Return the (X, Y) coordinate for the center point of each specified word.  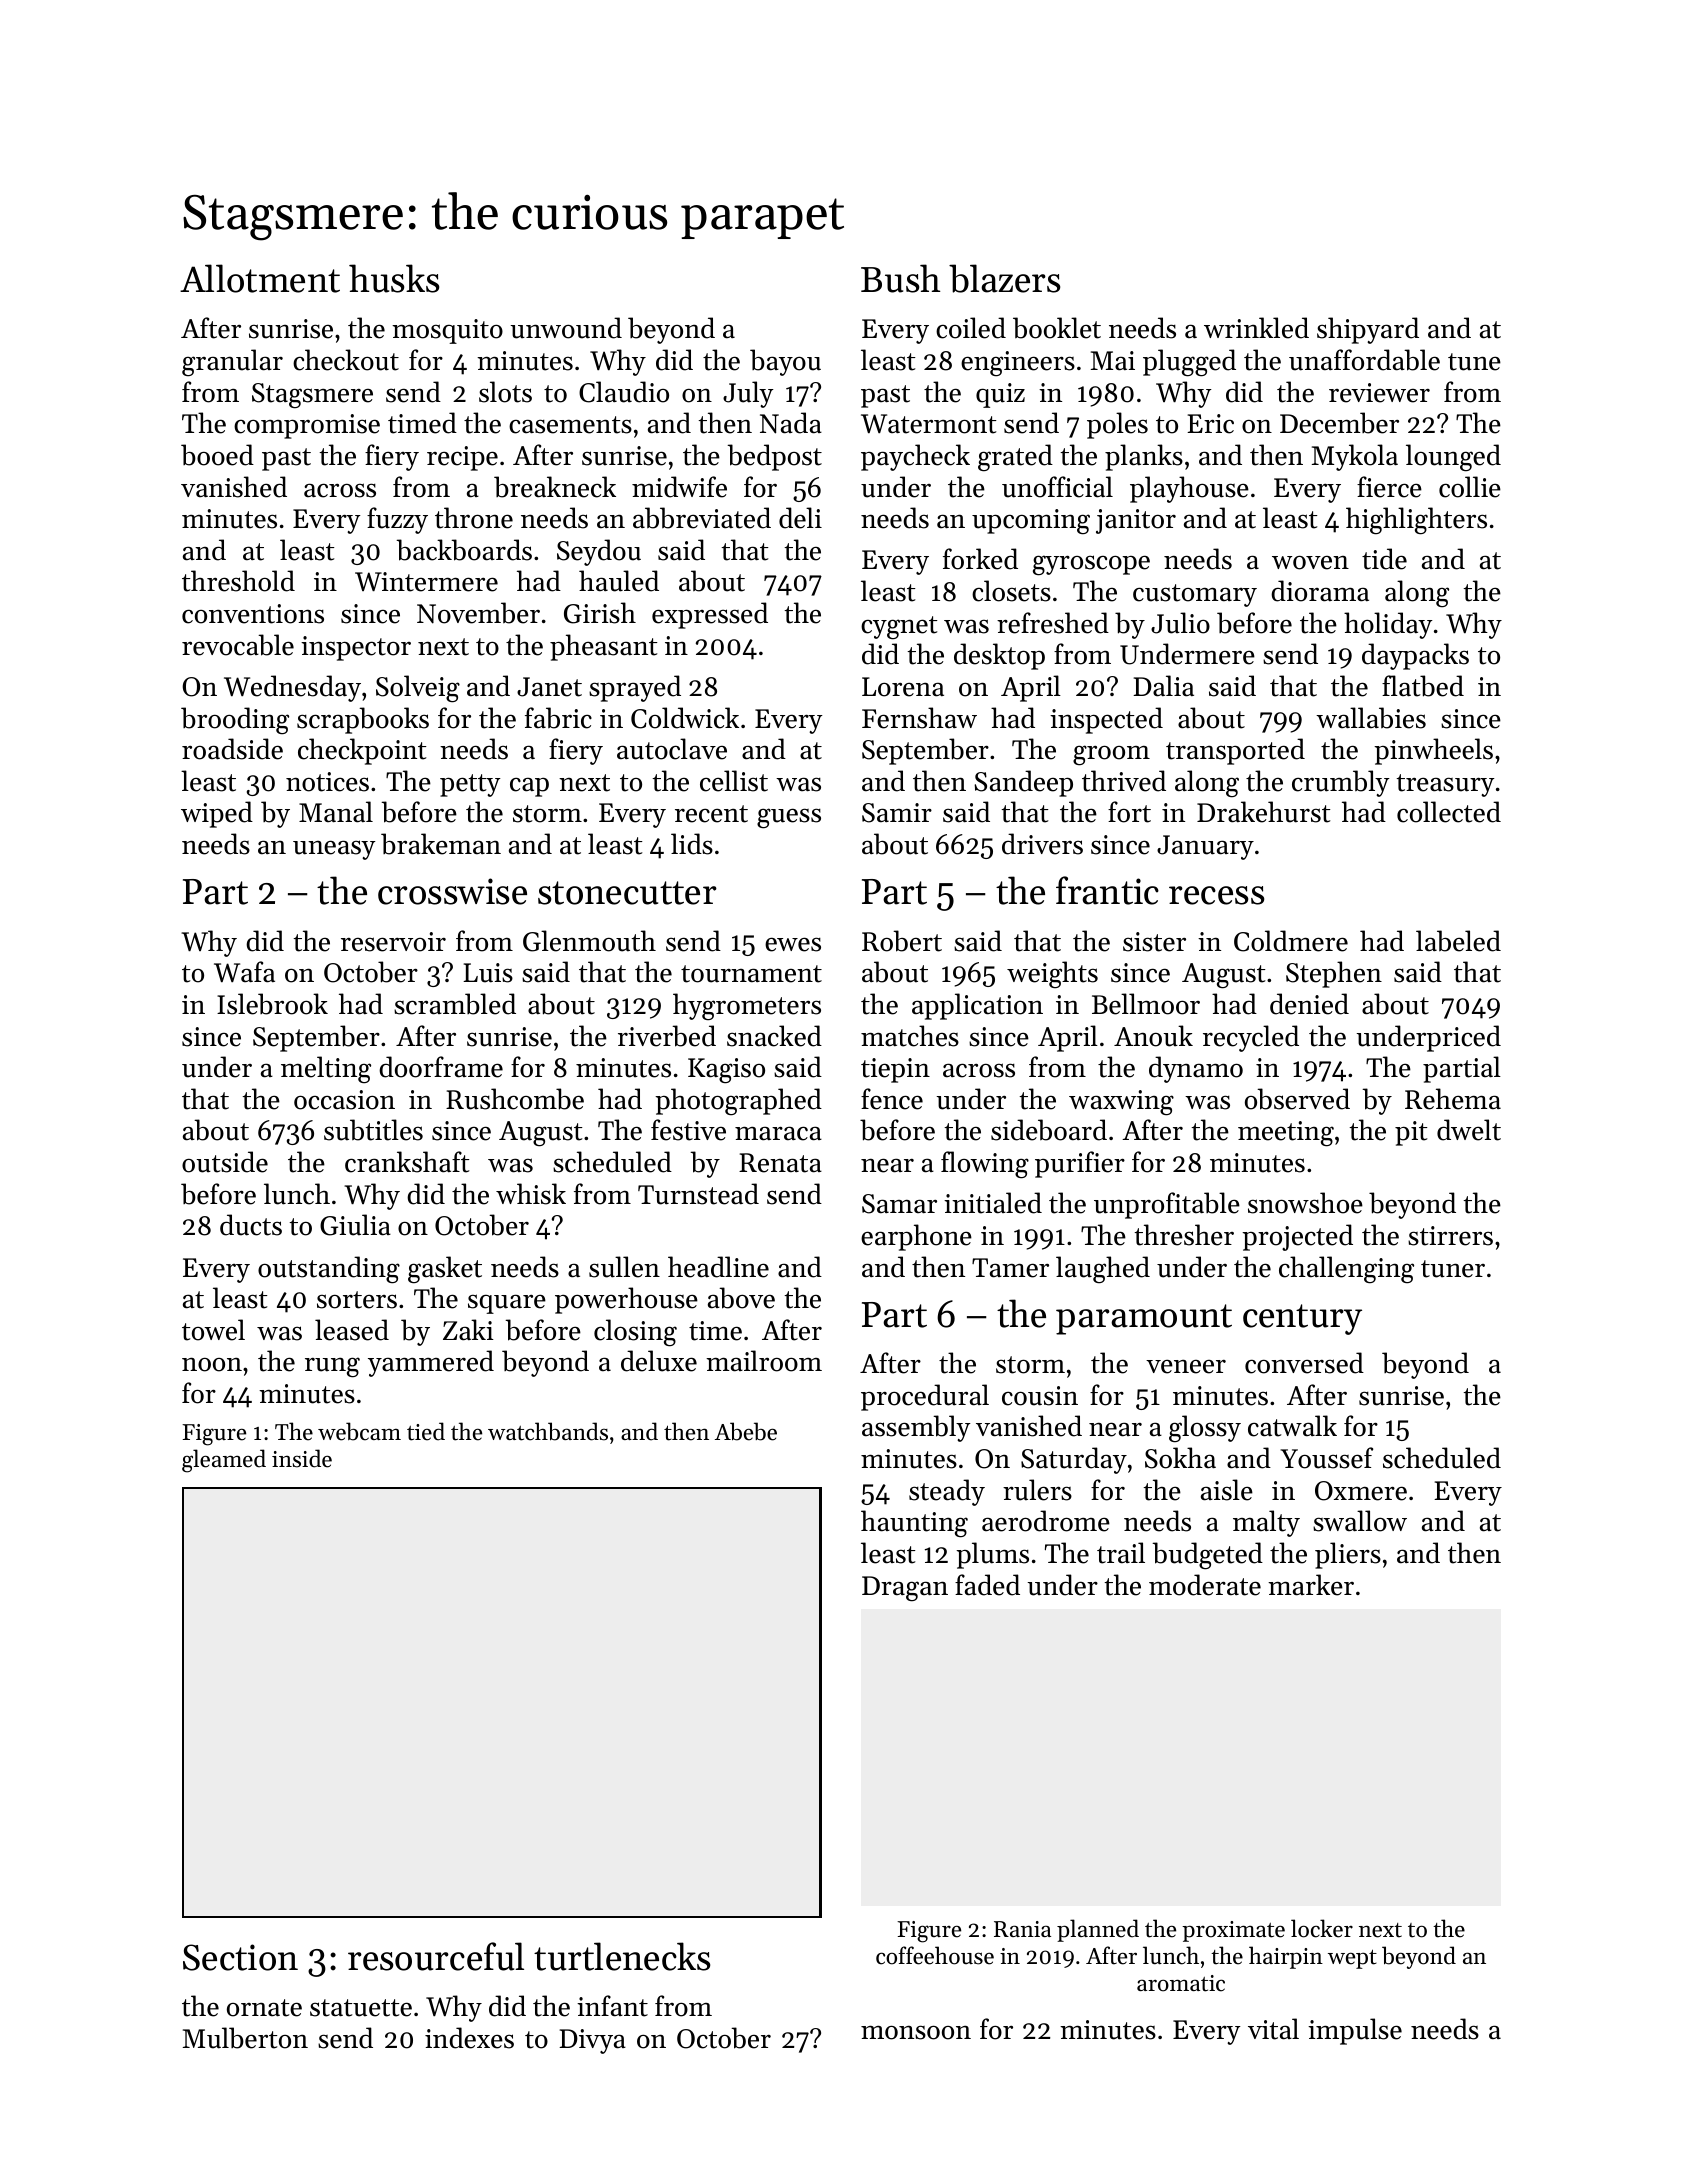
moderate (1205, 1585)
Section (240, 1957)
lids (692, 844)
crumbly (1341, 783)
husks (394, 278)
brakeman (441, 844)
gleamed (224, 1461)
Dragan (905, 1589)
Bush (900, 278)
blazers (1004, 278)
